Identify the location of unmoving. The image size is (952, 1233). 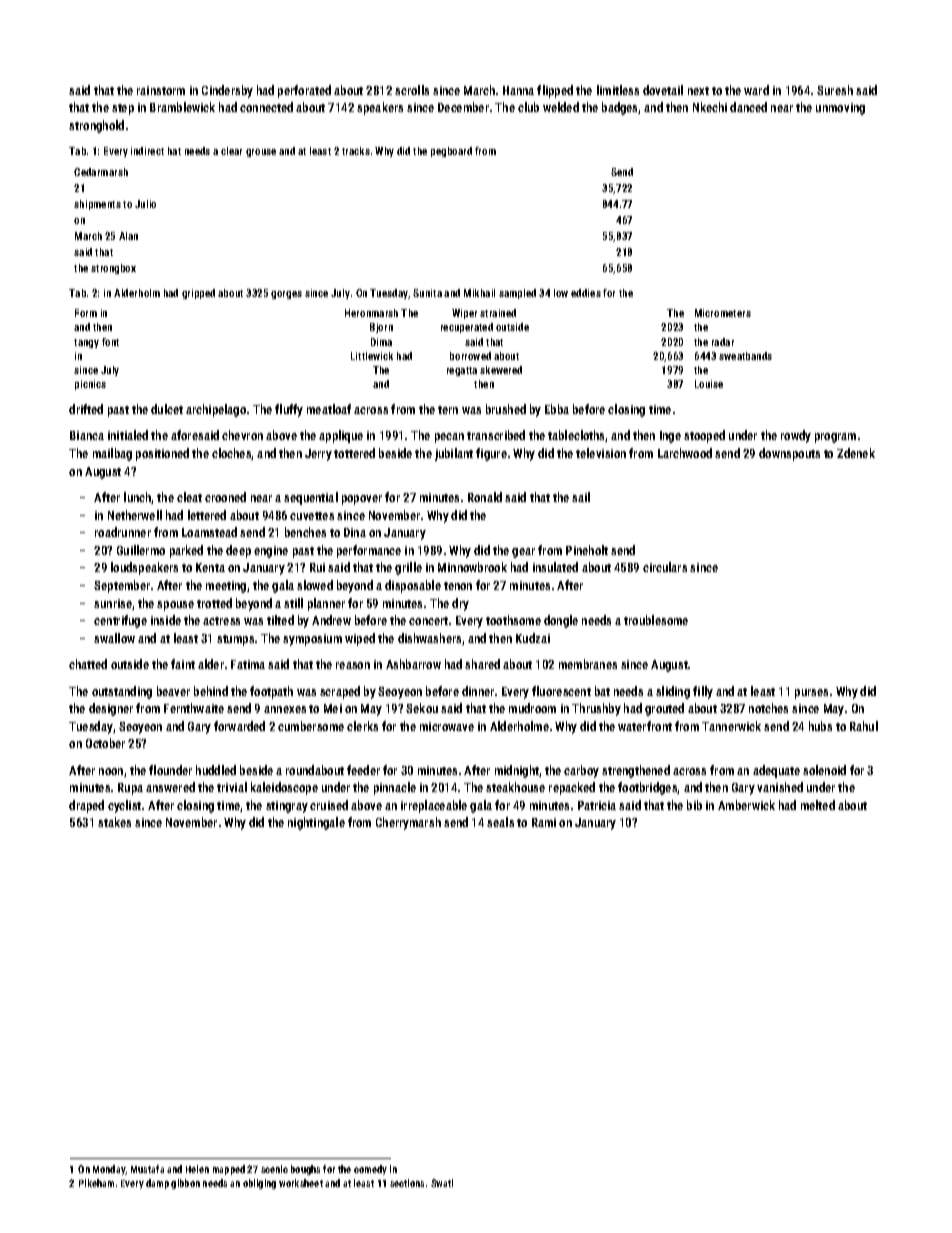
(840, 109).
